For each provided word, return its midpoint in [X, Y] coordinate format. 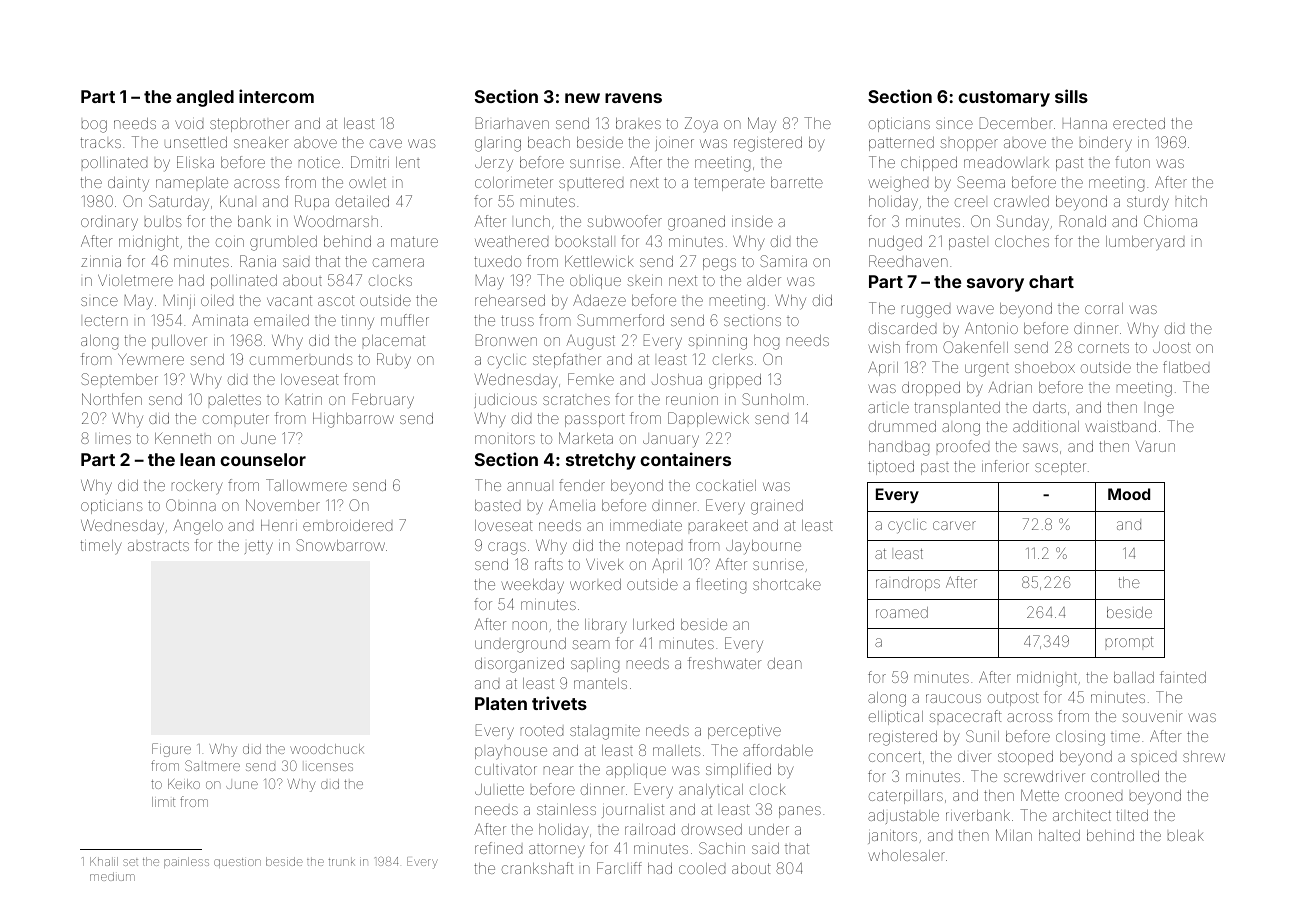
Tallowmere [306, 485]
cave [386, 143]
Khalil [104, 861]
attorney [557, 851]
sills [1071, 96]
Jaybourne [763, 547]
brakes [638, 123]
